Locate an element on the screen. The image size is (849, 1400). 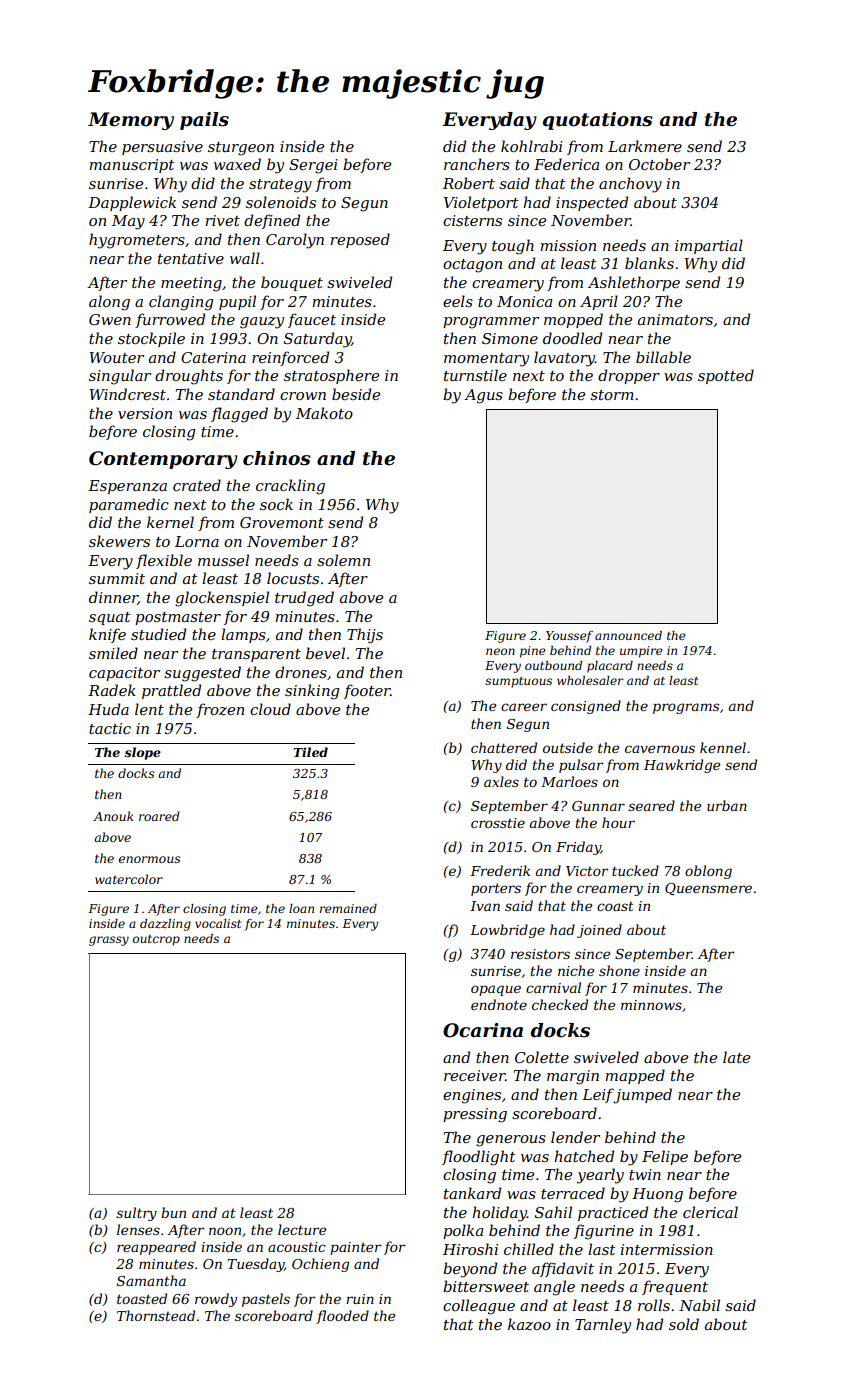
Frederik is located at coordinates (500, 870).
